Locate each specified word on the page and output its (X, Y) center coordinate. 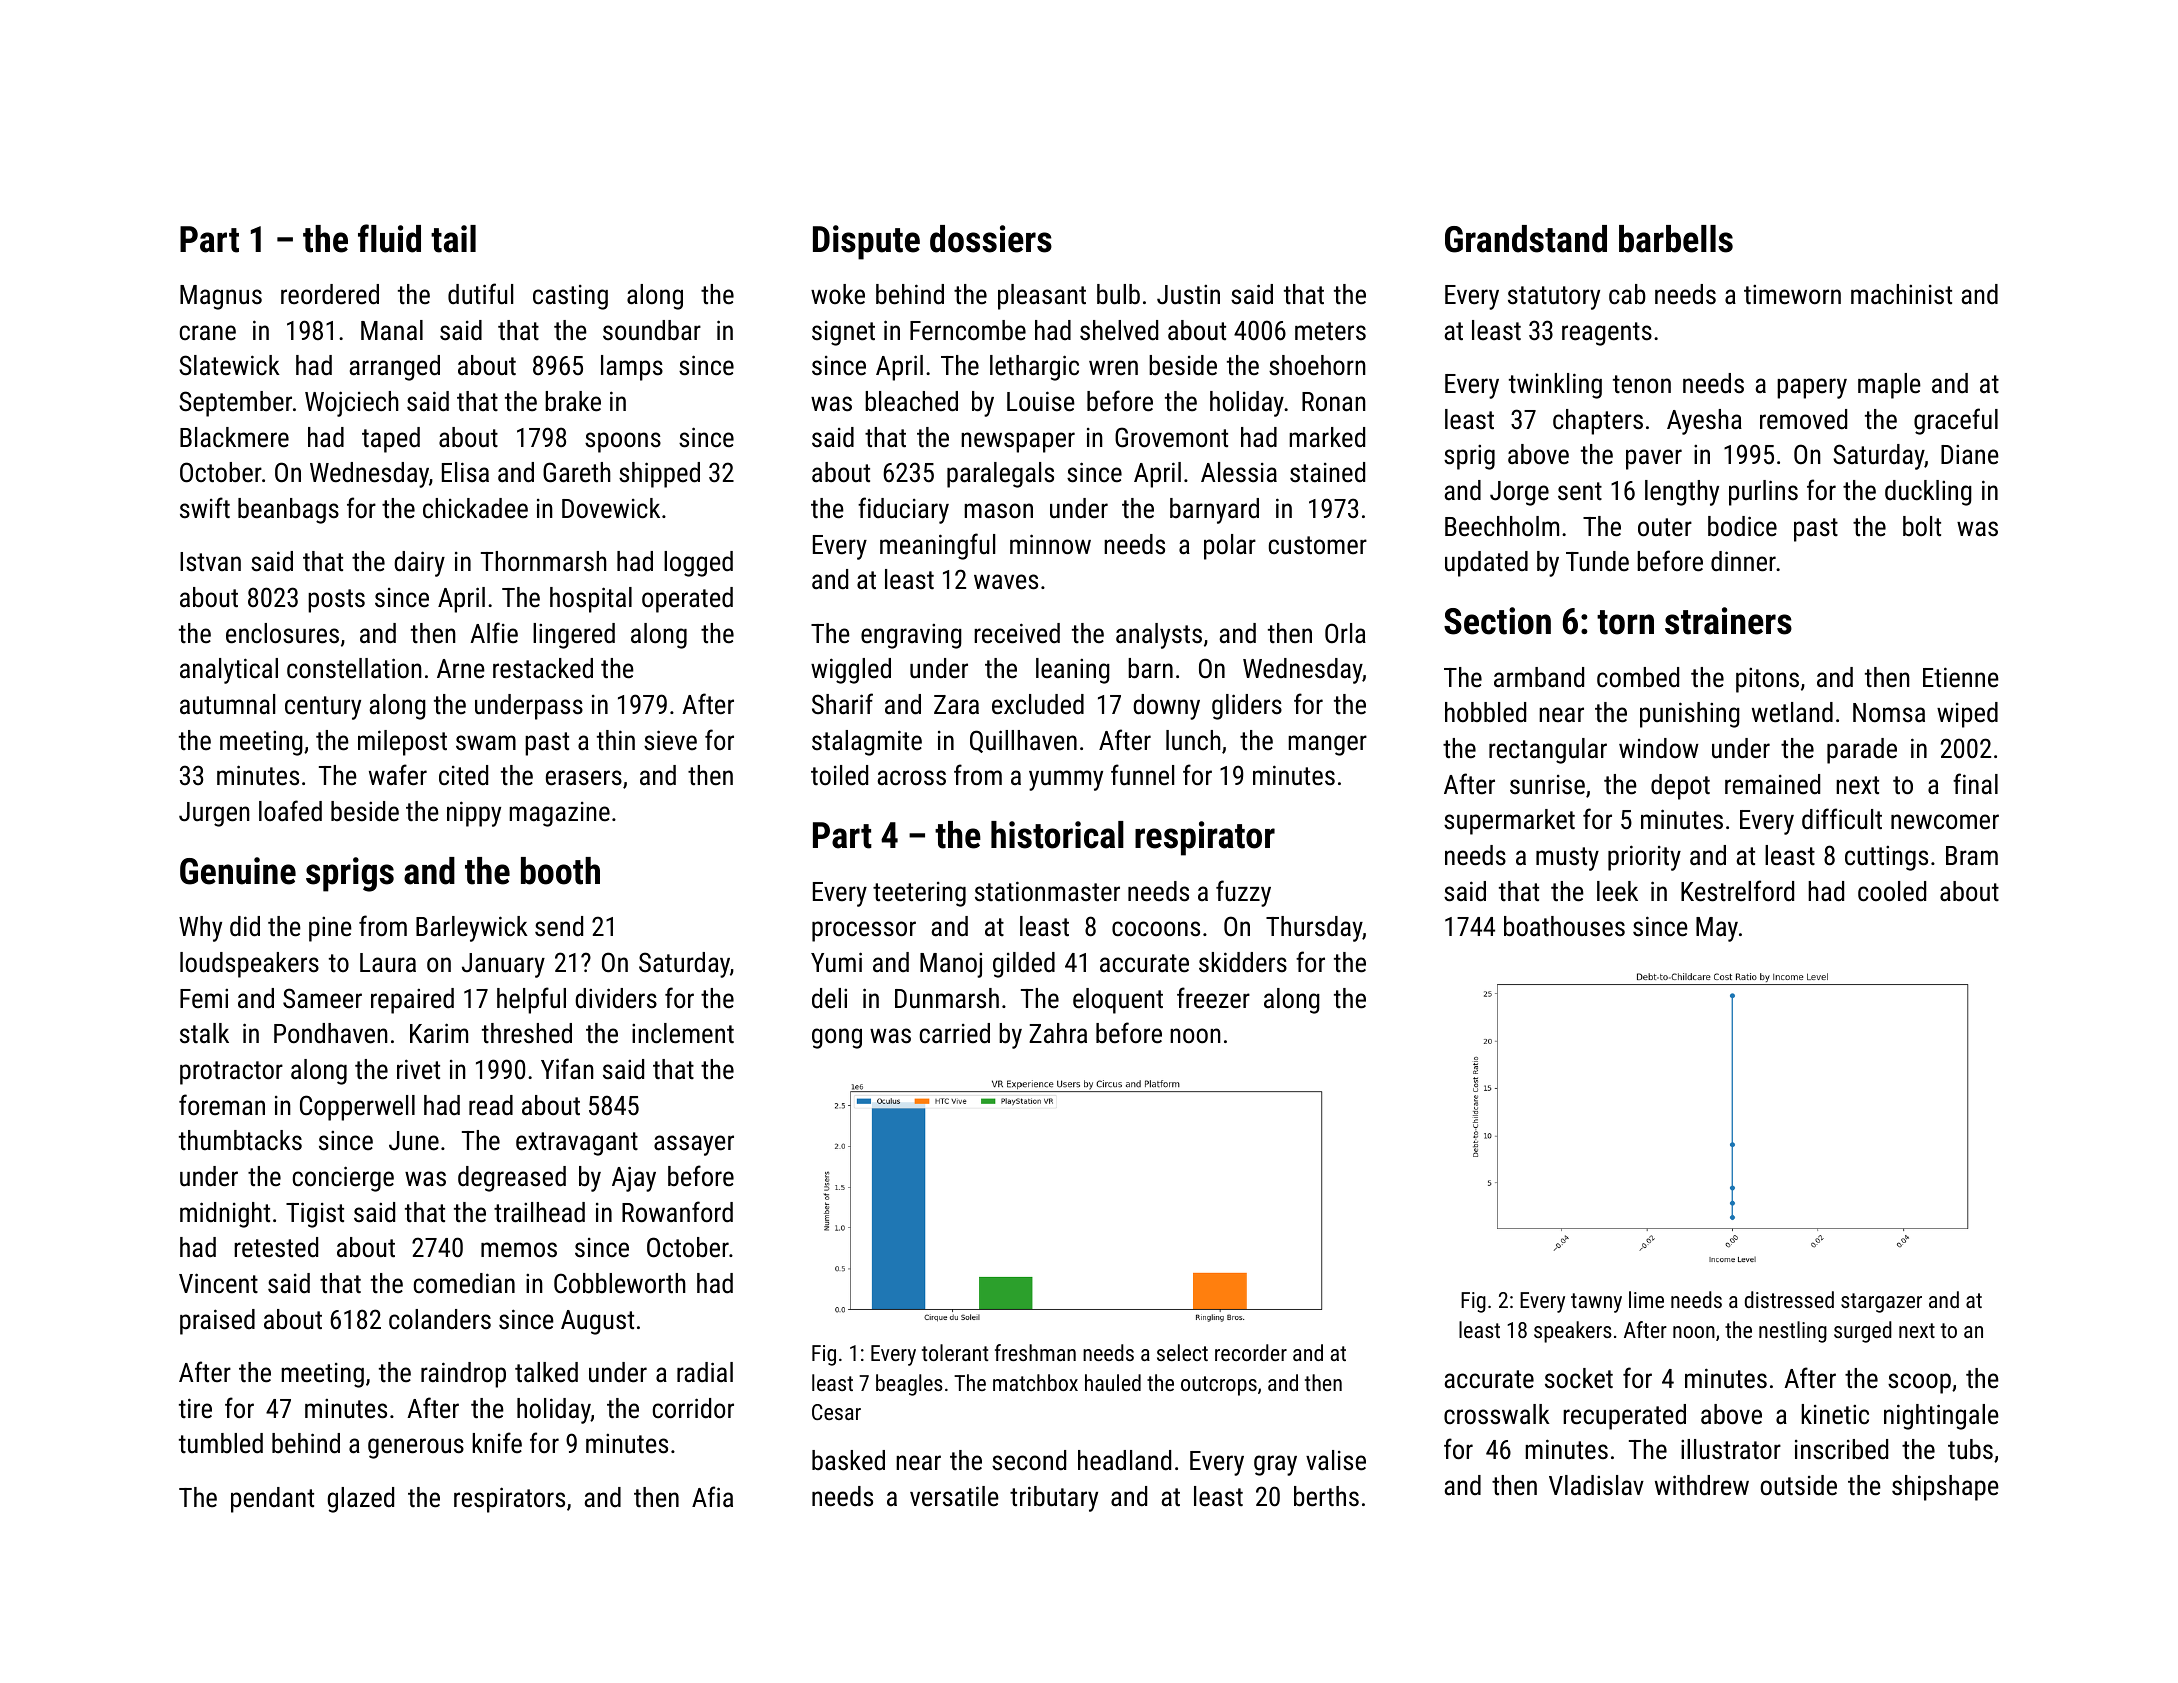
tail (453, 239)
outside (1798, 1485)
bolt (1922, 526)
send (559, 926)
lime (1646, 1299)
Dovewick (611, 508)
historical (1057, 835)
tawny (1596, 1303)
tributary (1054, 1499)
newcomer (1945, 822)
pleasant (1042, 297)
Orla (1345, 633)
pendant (272, 1500)
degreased (512, 1179)
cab (1627, 294)
